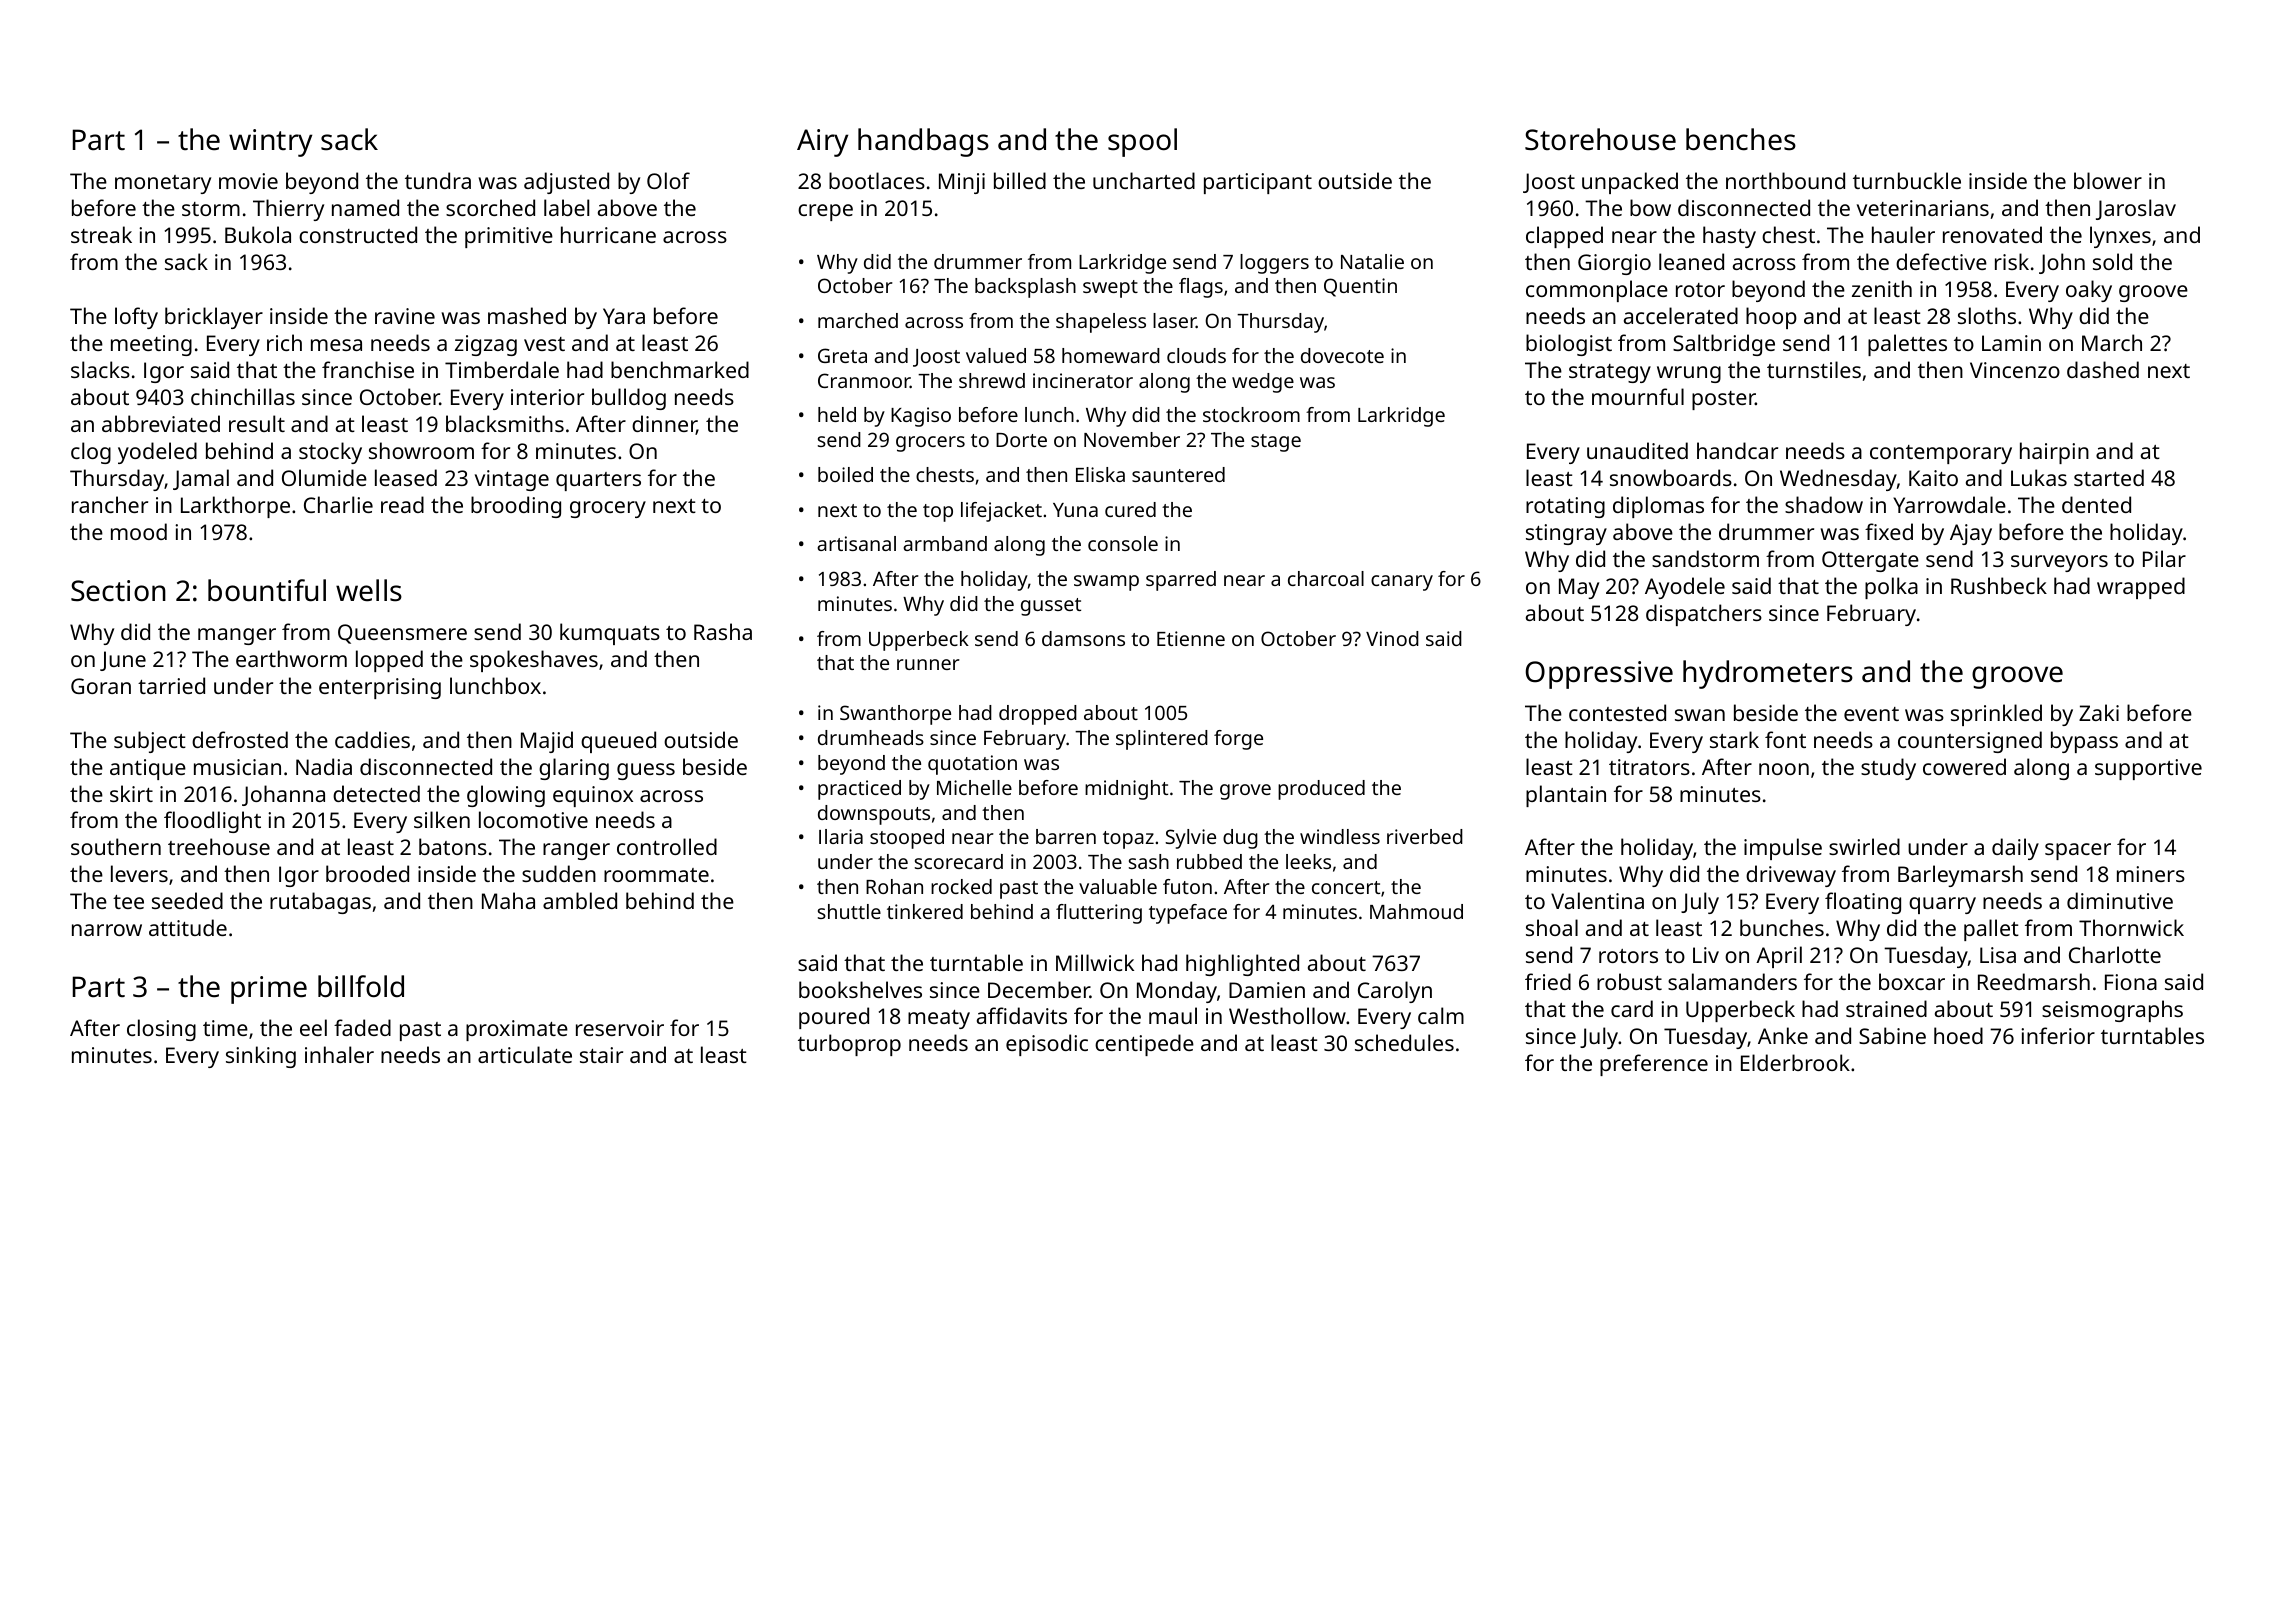 This document has height=1614, width=2282. I want to click on wintry, so click(270, 143).
